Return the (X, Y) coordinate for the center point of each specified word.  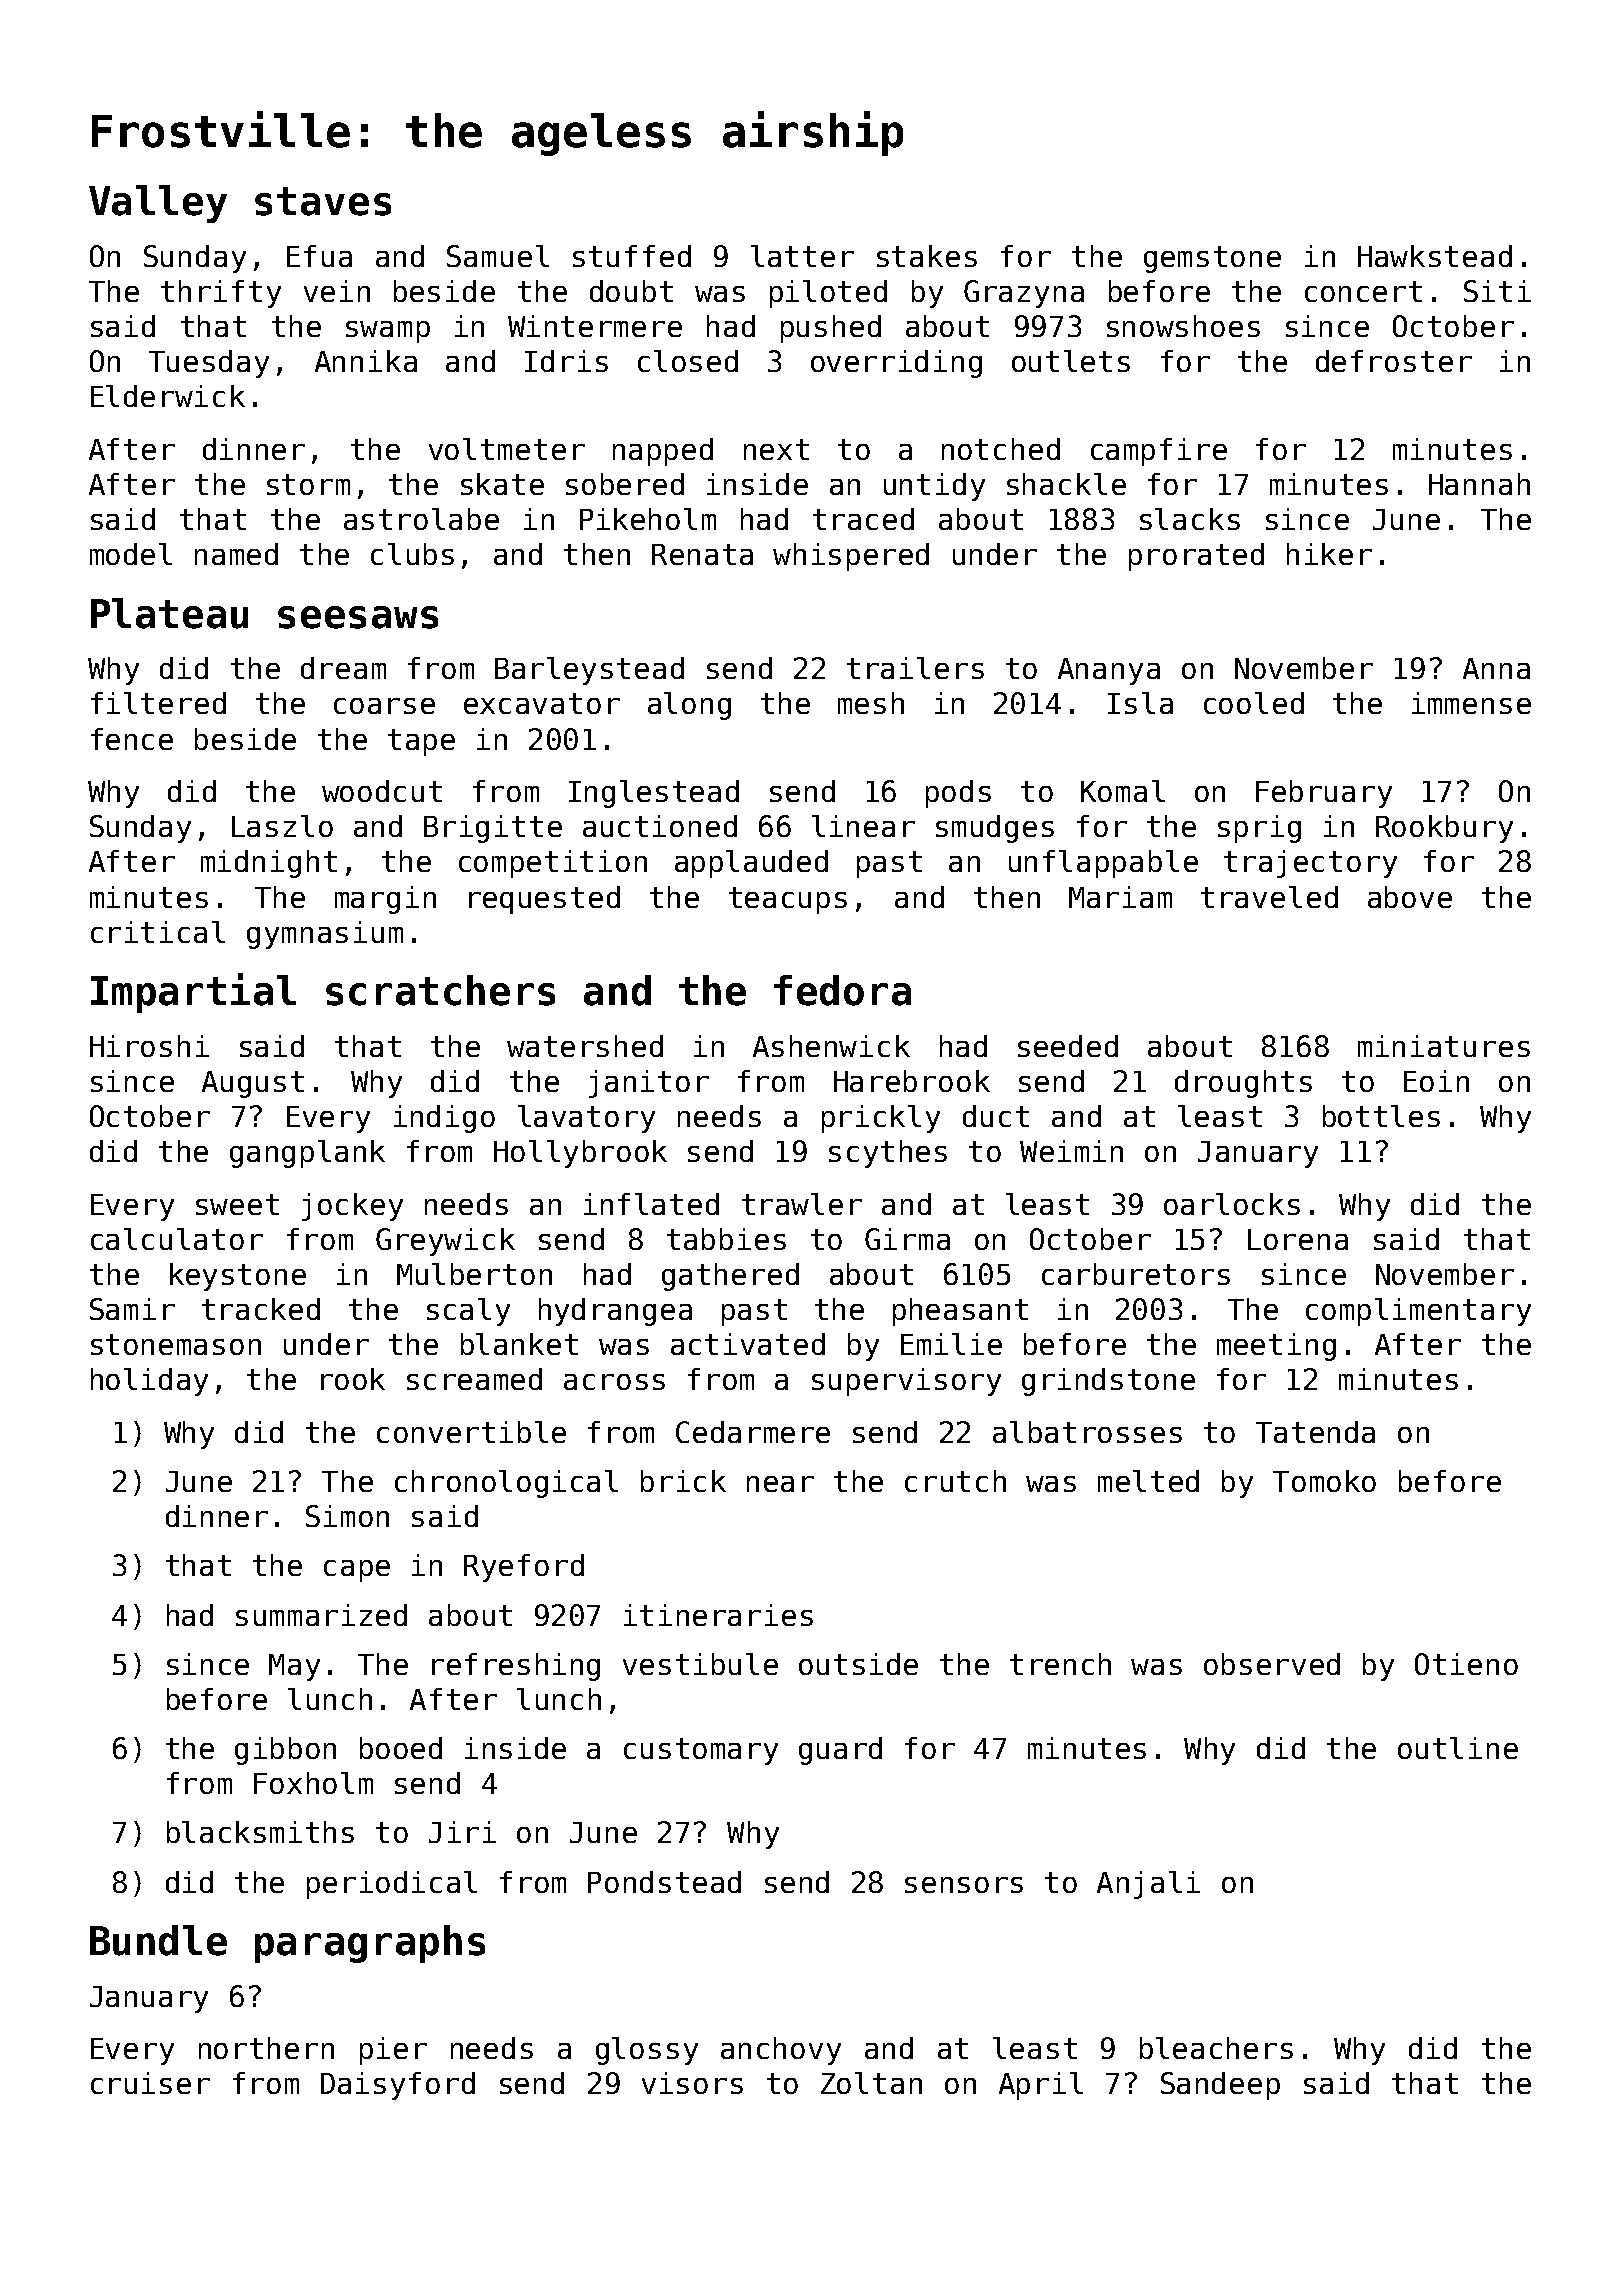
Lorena (1298, 1239)
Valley (158, 204)
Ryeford (524, 1568)
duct (996, 1116)
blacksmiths (260, 1832)
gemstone (1212, 259)
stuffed (632, 256)
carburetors (1136, 1274)
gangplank (307, 1154)
